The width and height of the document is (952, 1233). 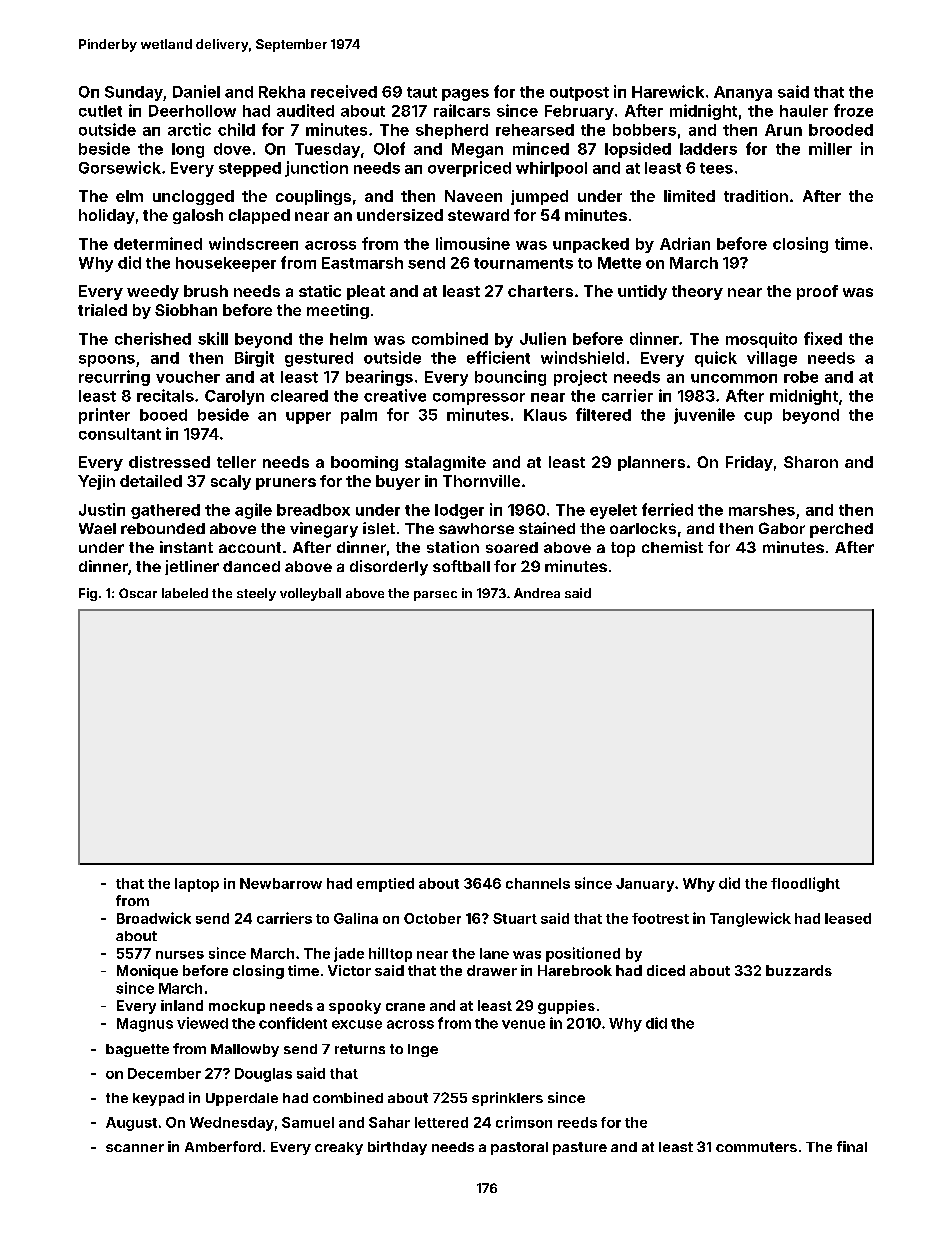 I want to click on limousine, so click(x=473, y=243).
